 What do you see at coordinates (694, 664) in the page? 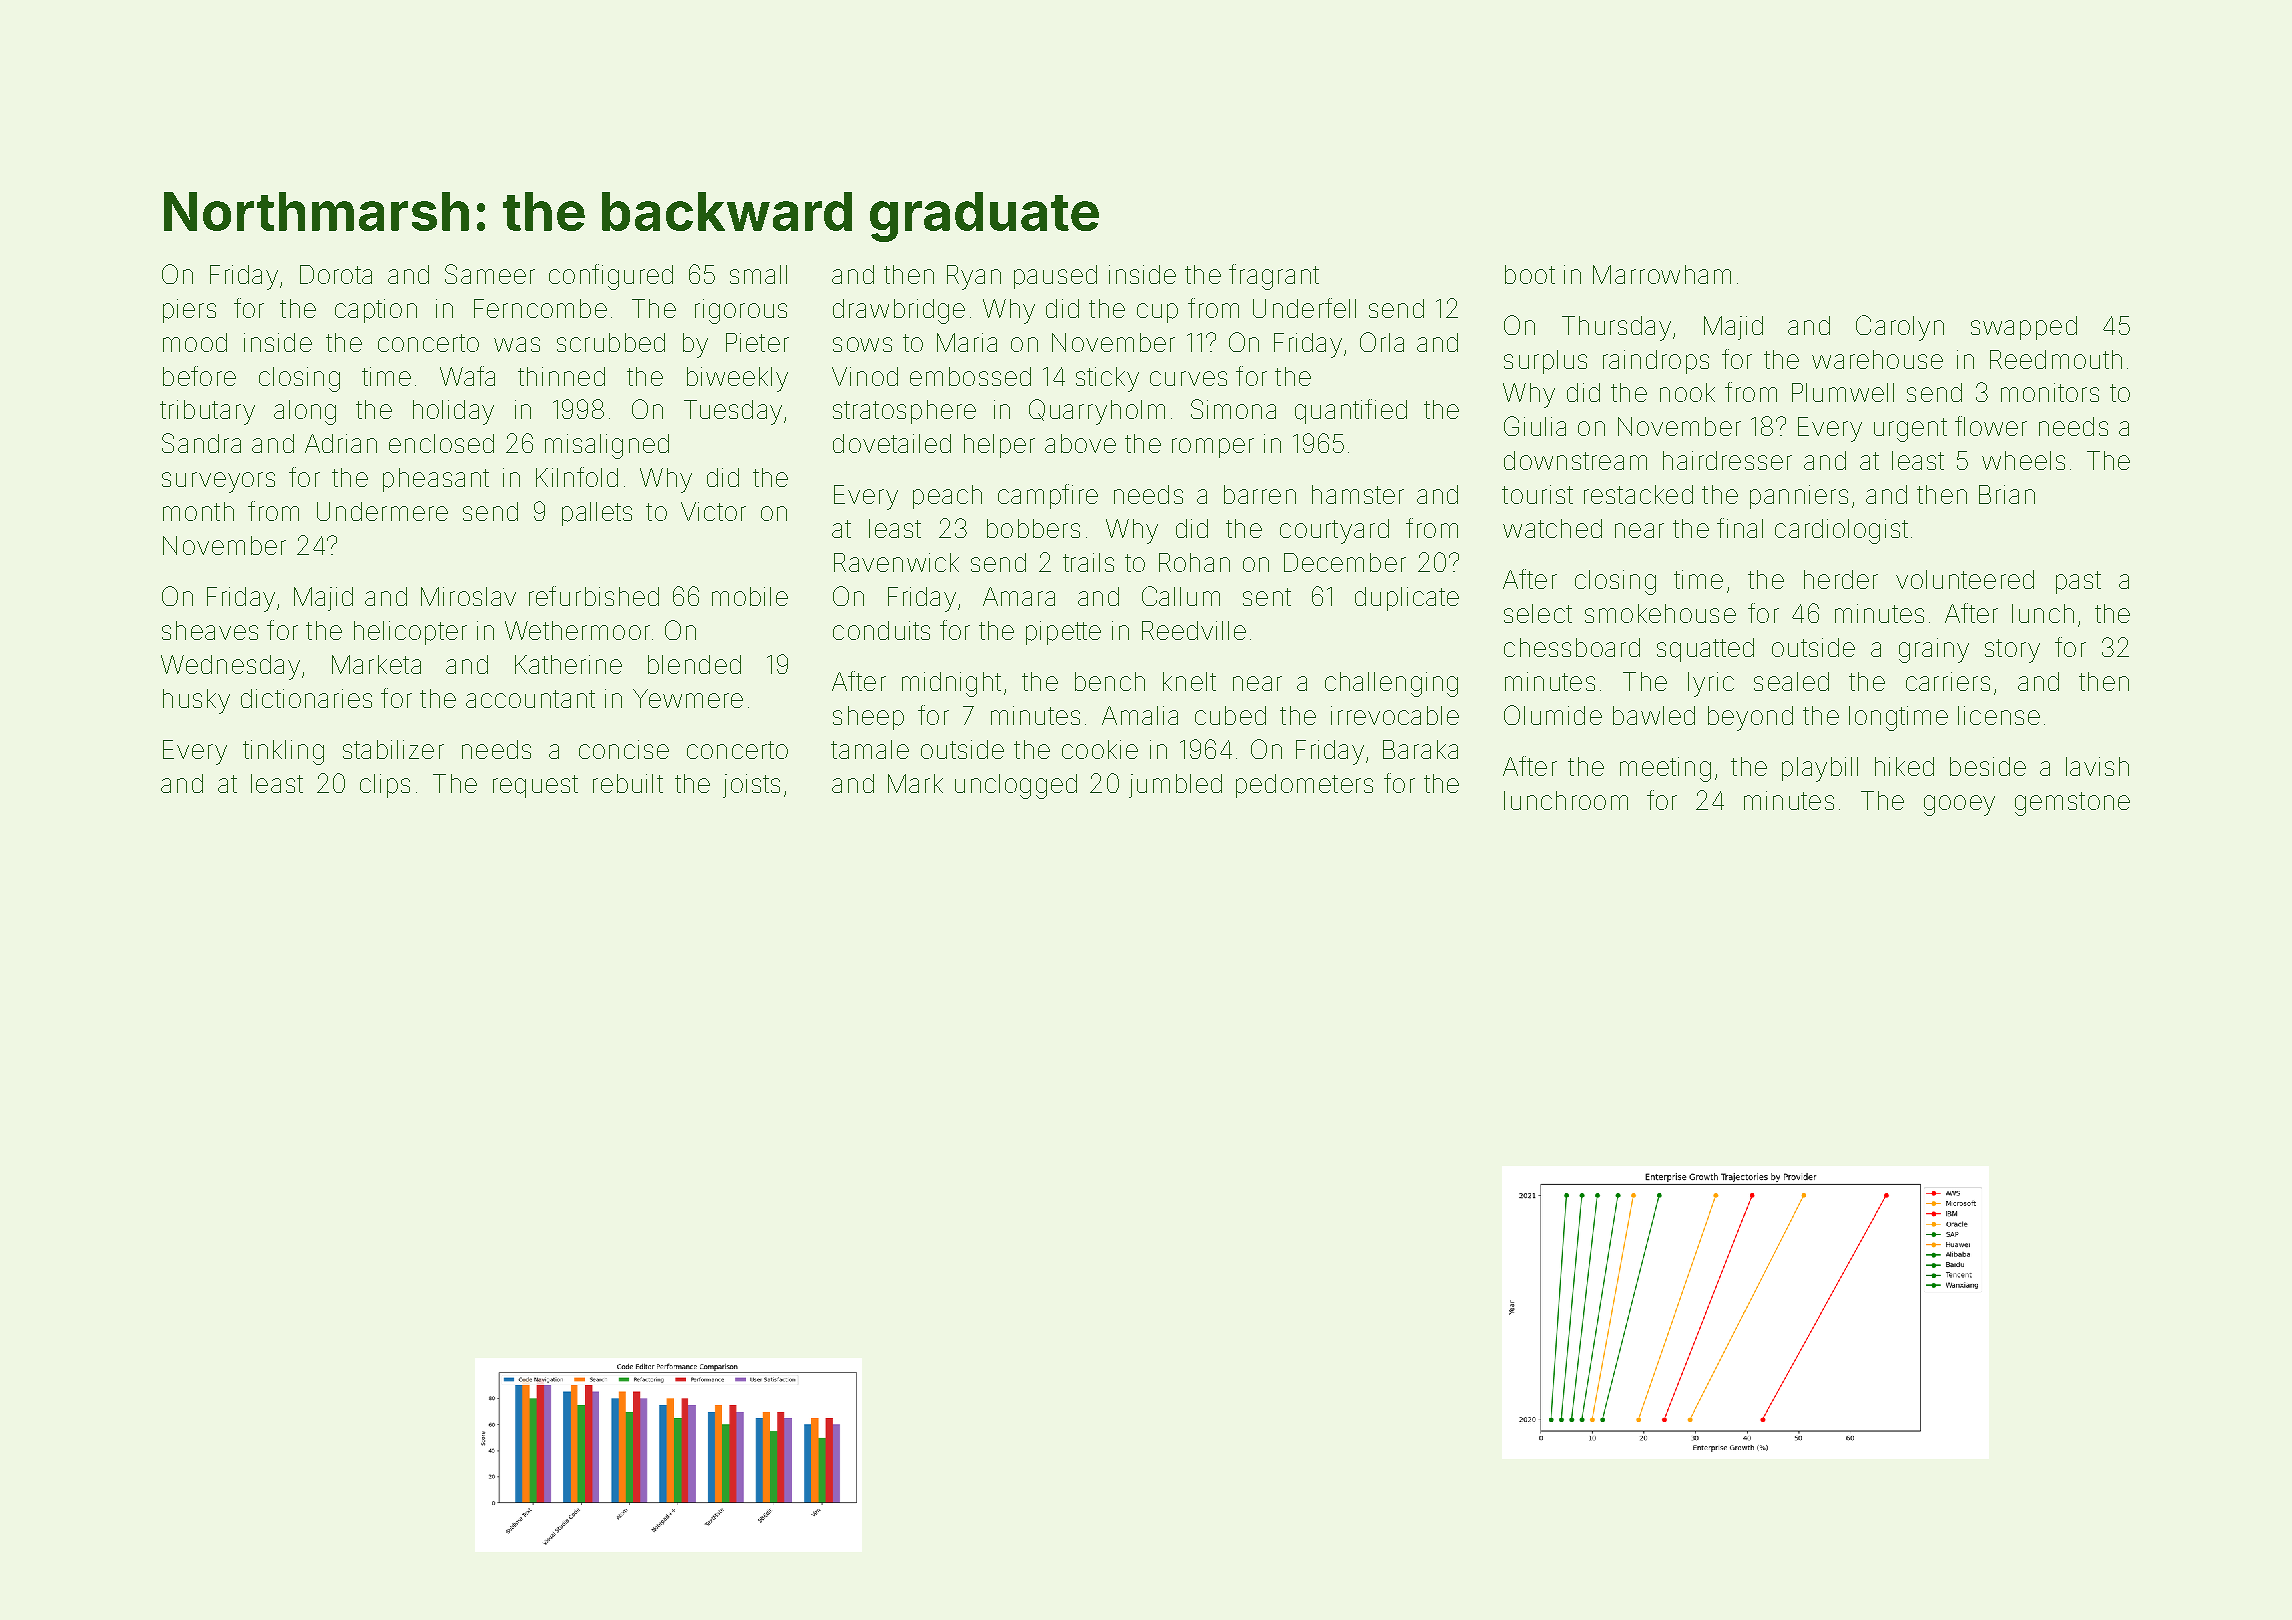
I see `blended` at bounding box center [694, 664].
